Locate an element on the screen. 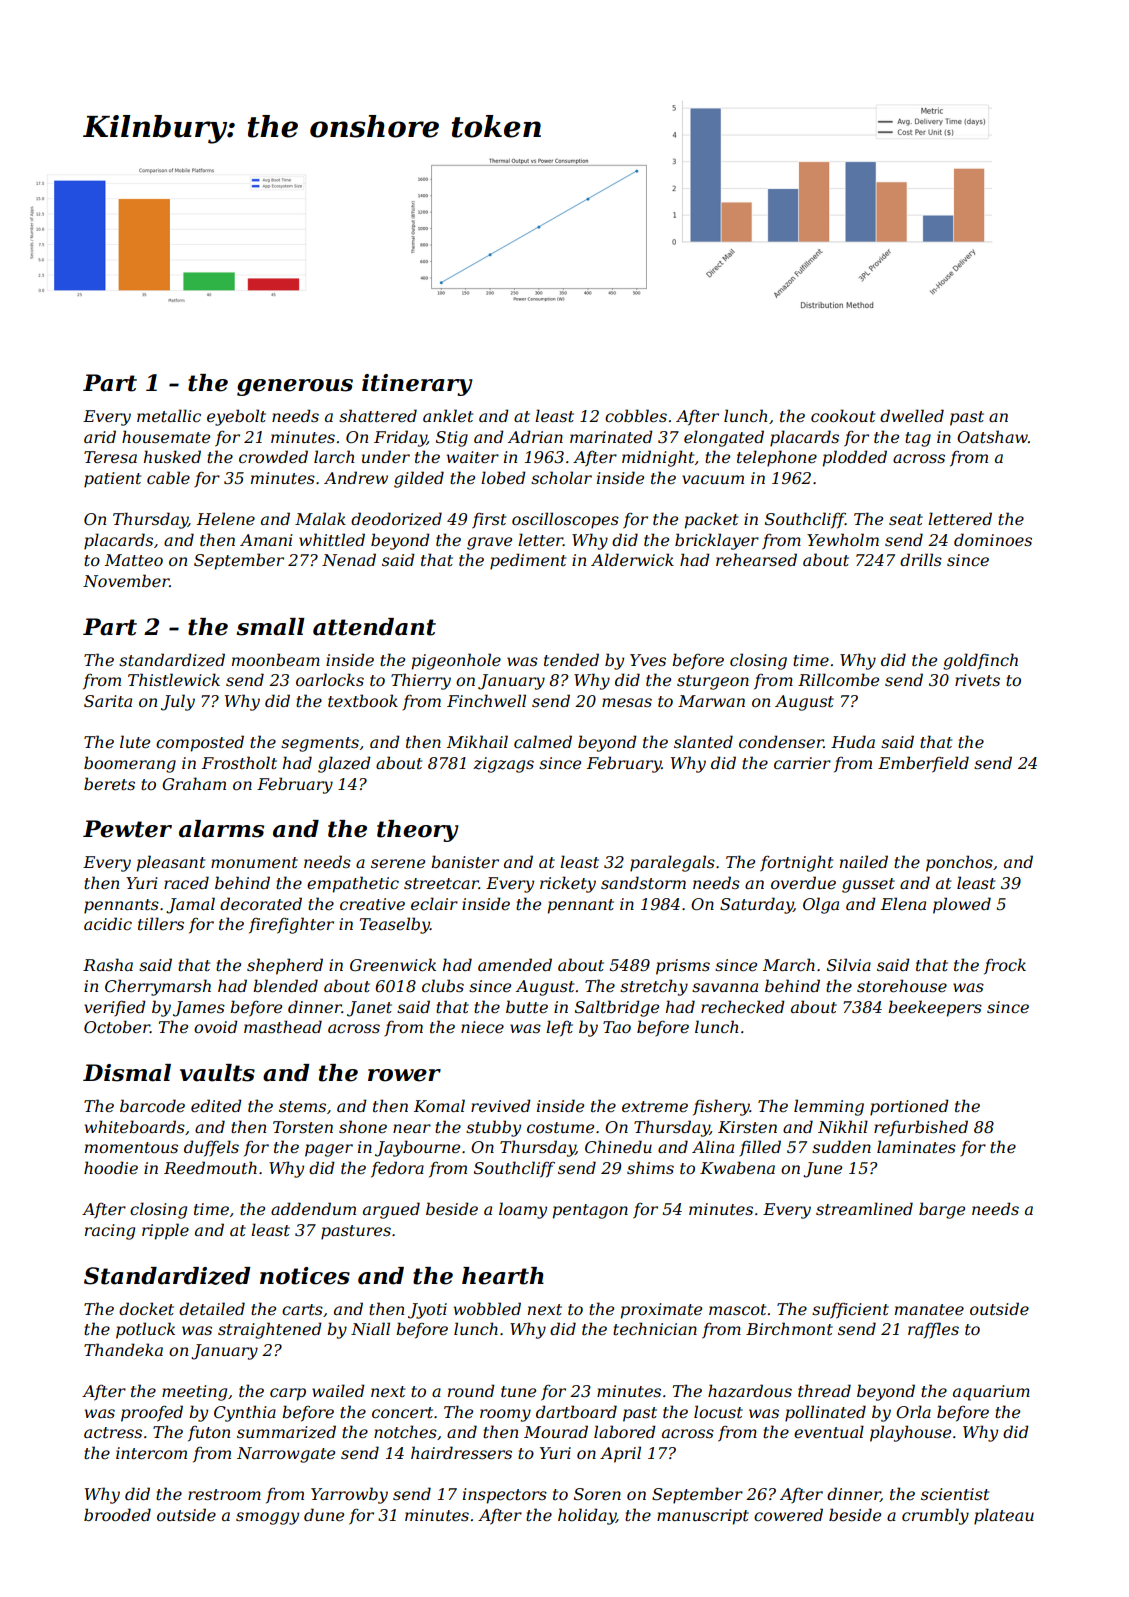 This screenshot has height=1597, width=1129. crowded is located at coordinates (273, 456).
